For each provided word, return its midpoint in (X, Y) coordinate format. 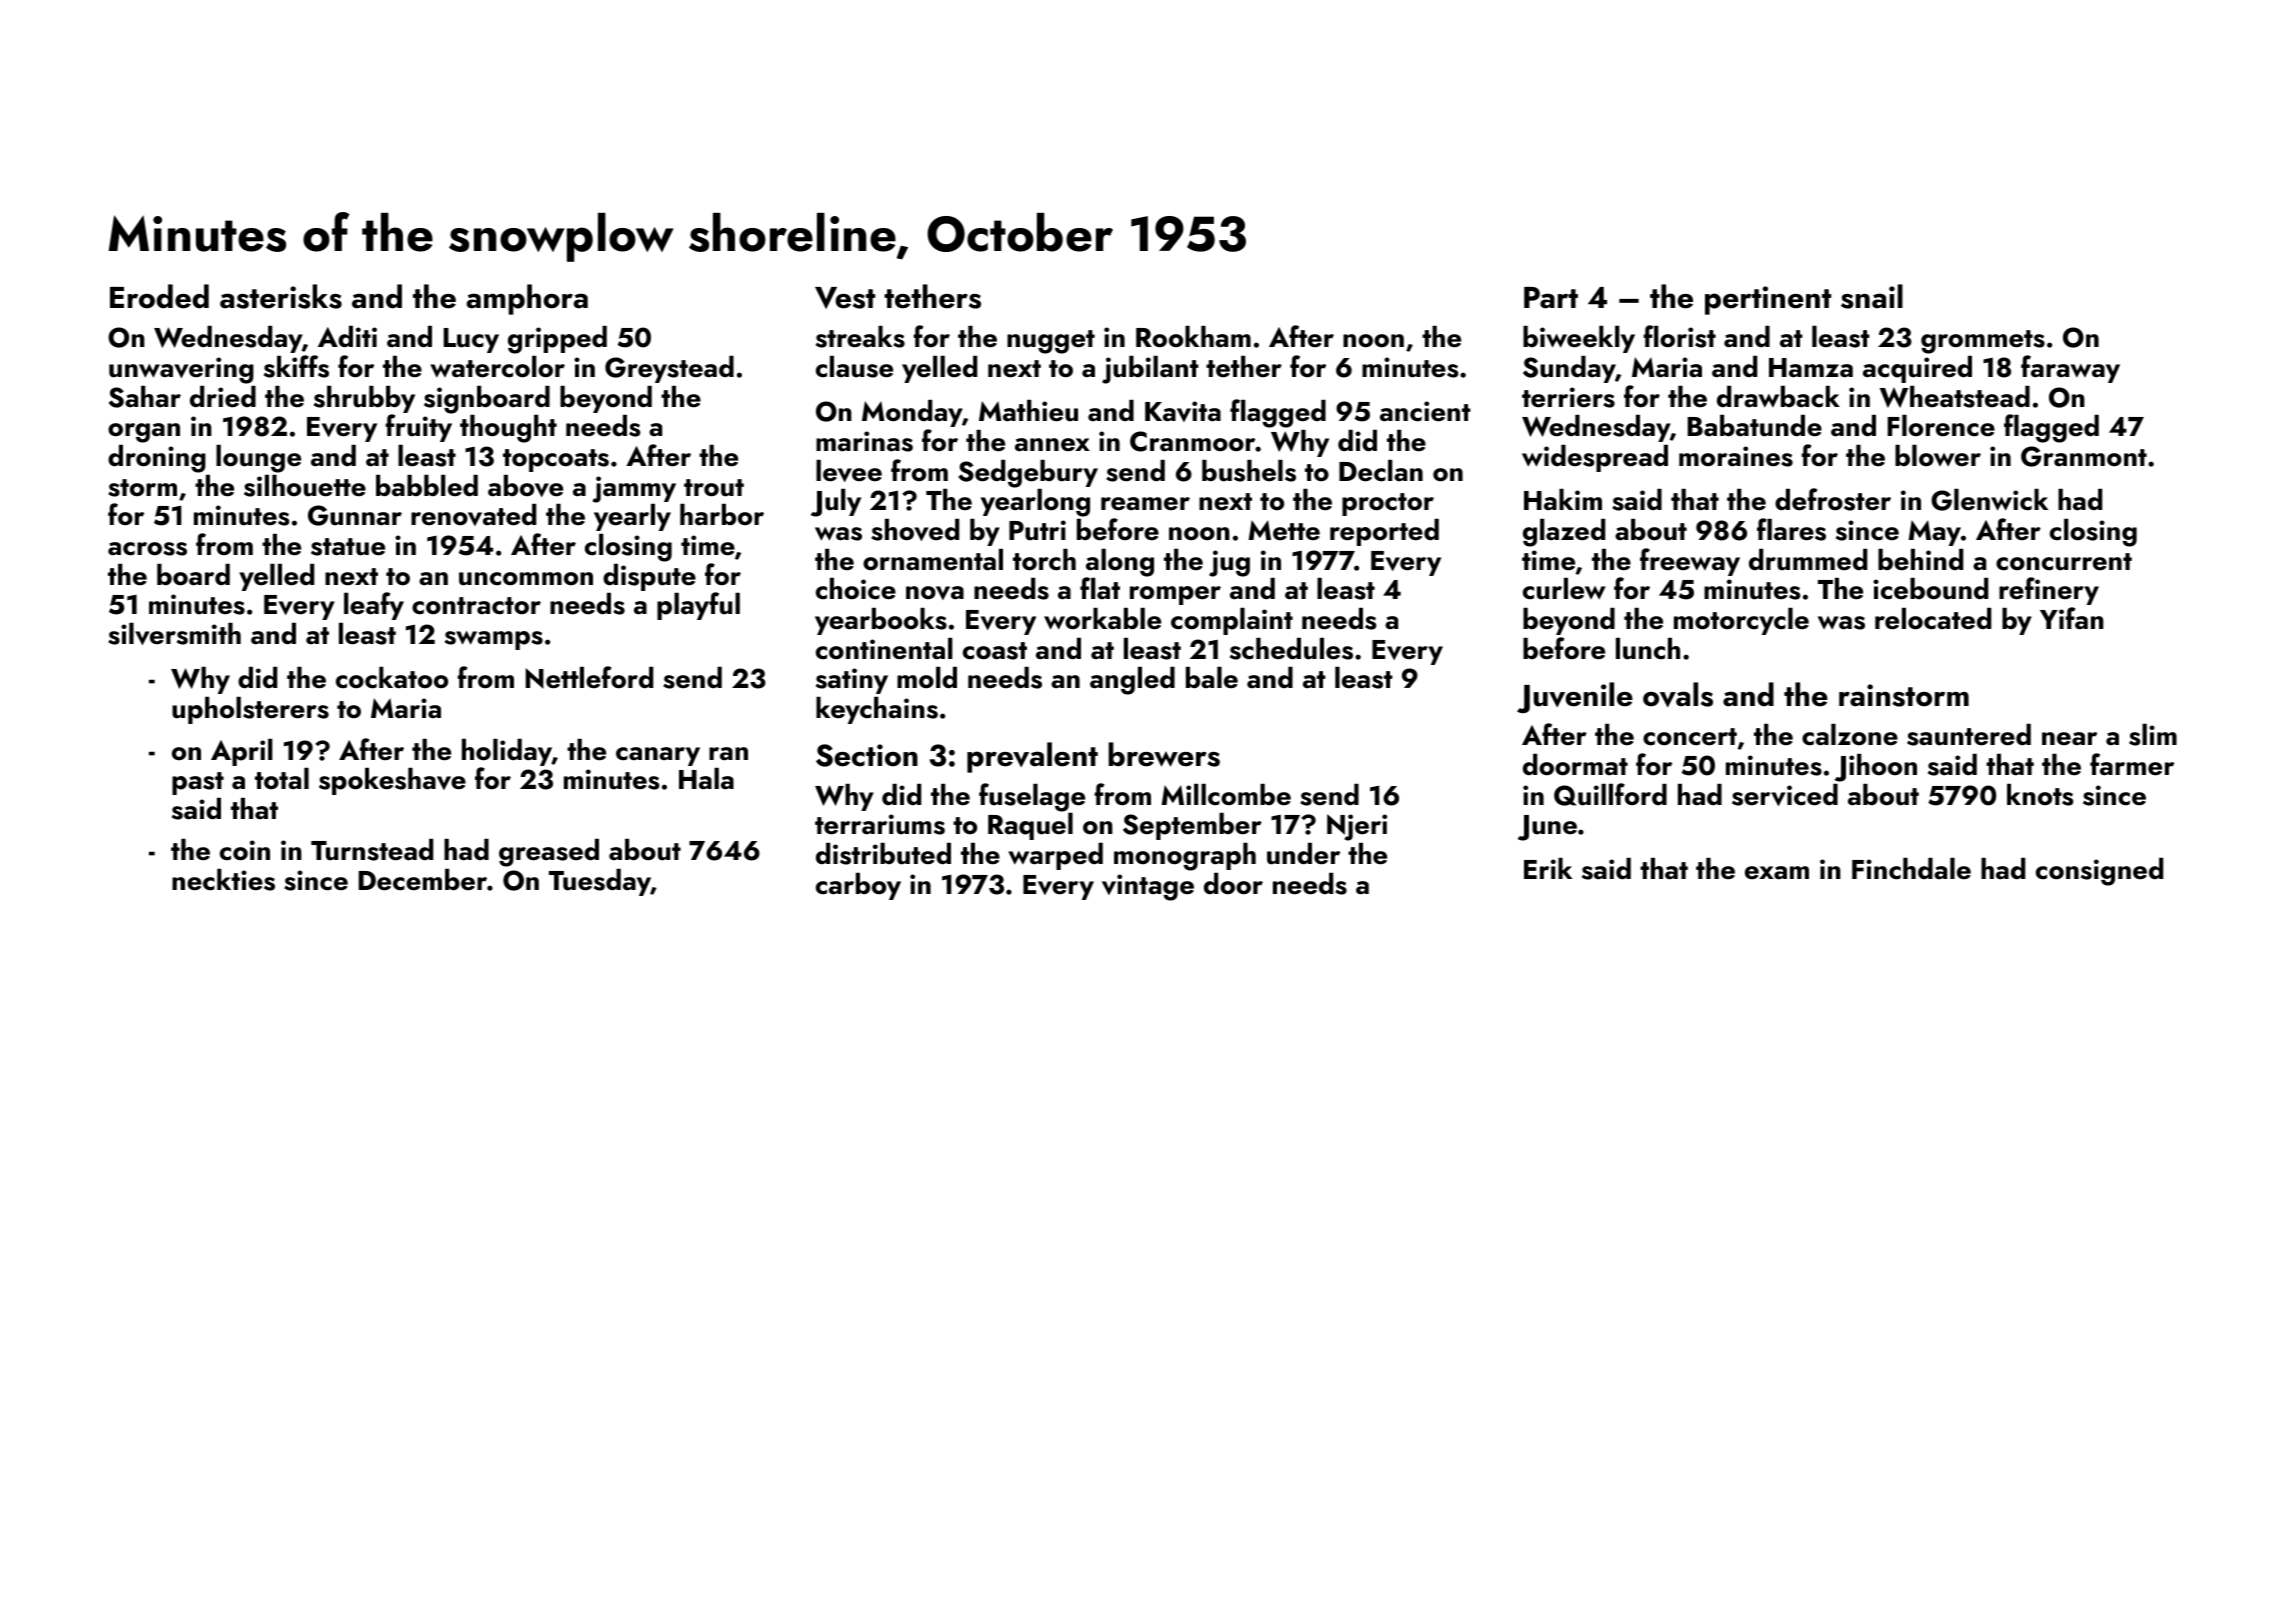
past (198, 783)
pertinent (1768, 300)
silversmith (174, 634)
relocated (1933, 619)
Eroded (159, 296)
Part (1551, 297)
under (1303, 854)
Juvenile (1575, 697)
